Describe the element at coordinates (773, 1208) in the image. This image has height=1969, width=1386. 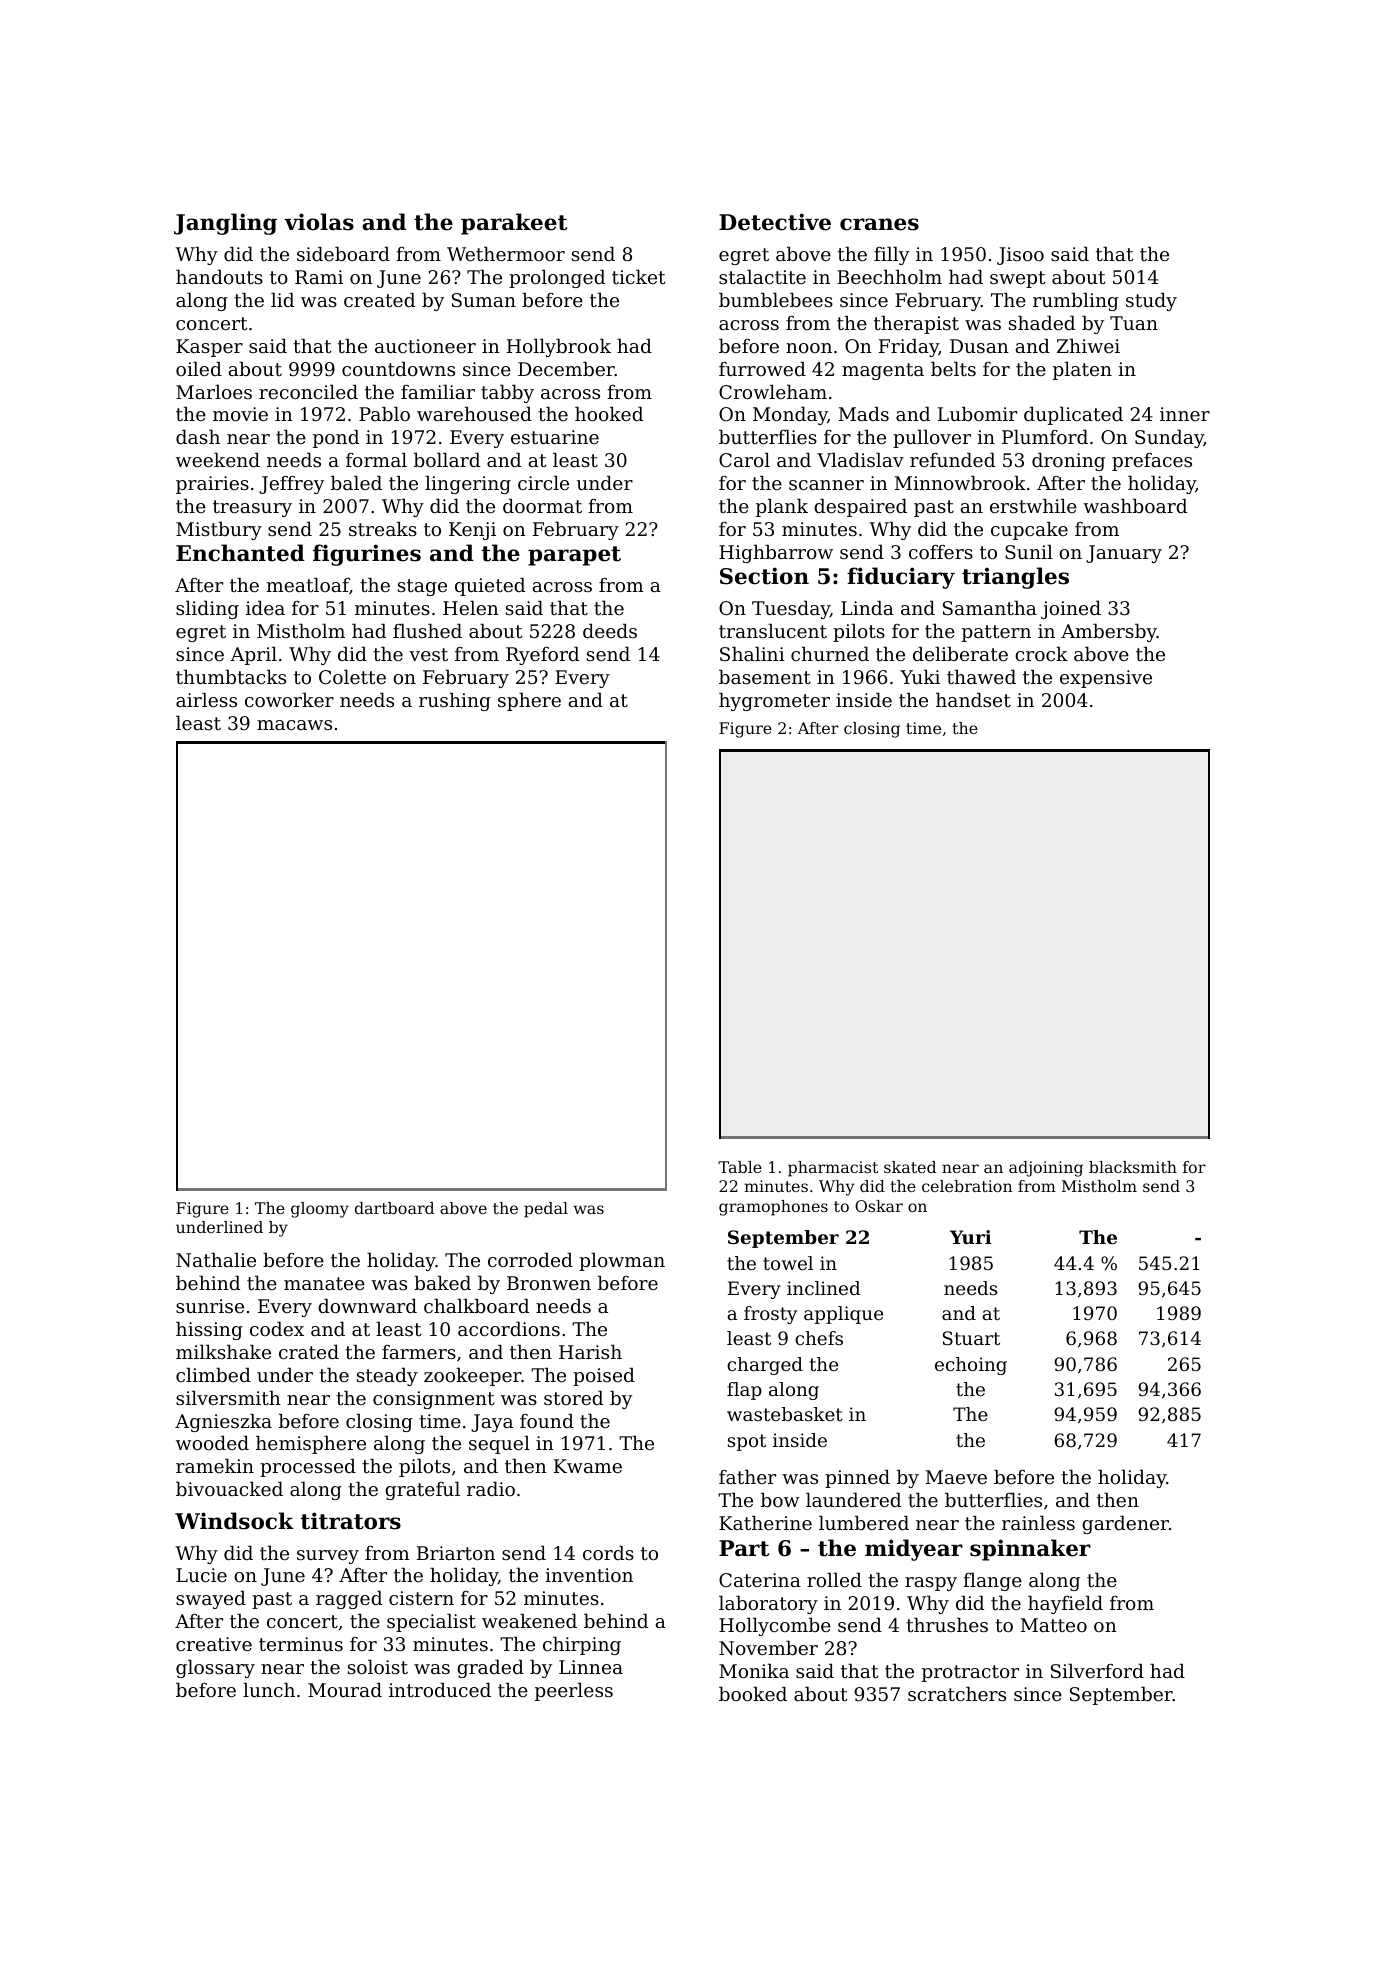
I see `gramophones` at that location.
